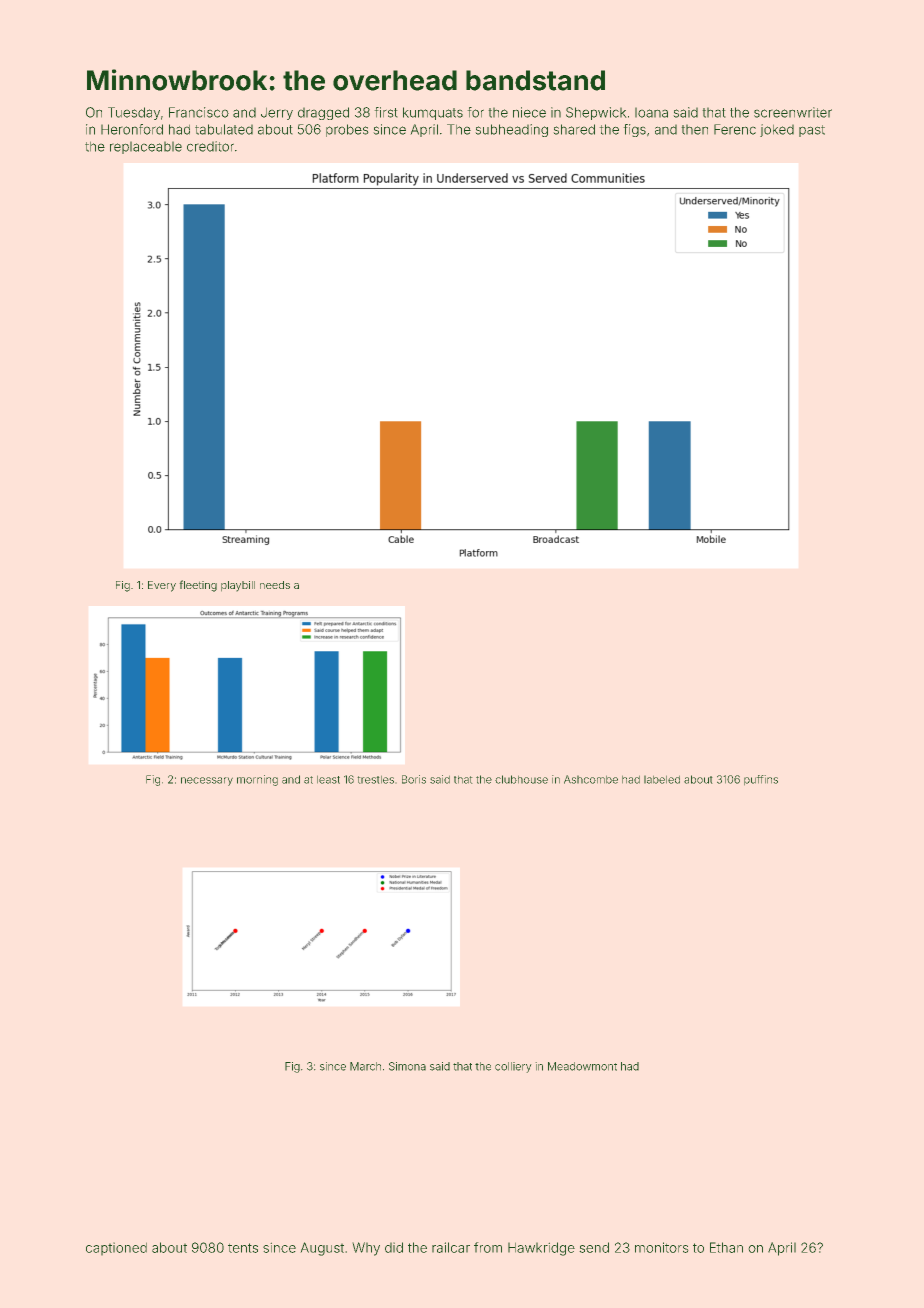 This document has height=1308, width=924. I want to click on necessary, so click(207, 781).
